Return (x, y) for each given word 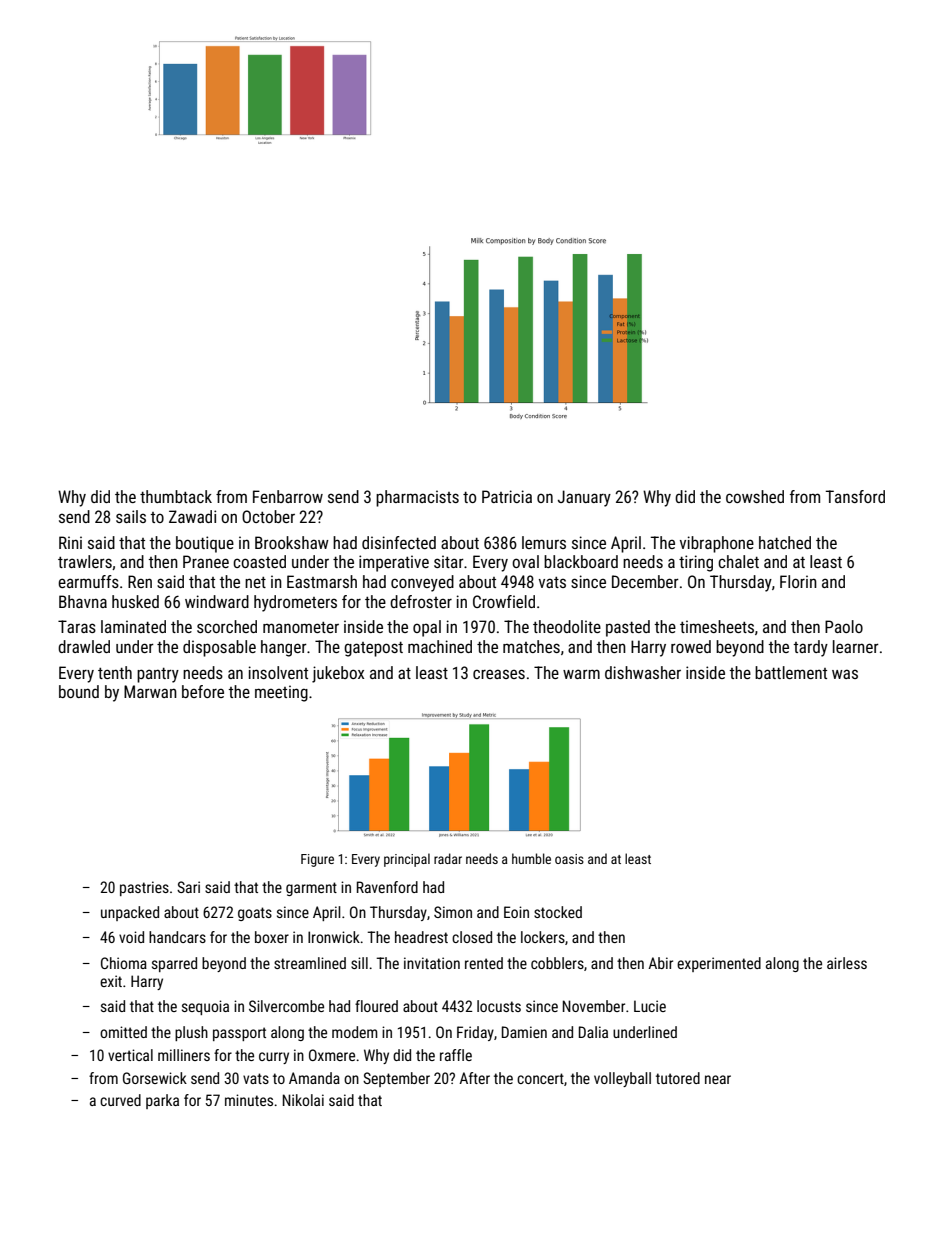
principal (407, 860)
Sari (188, 887)
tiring (696, 563)
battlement (791, 672)
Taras (77, 626)
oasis (569, 859)
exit (111, 981)
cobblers (557, 963)
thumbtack (176, 496)
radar (448, 858)
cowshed (755, 496)
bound (79, 691)
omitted (123, 1032)
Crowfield (504, 601)
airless (847, 963)
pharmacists (417, 498)
